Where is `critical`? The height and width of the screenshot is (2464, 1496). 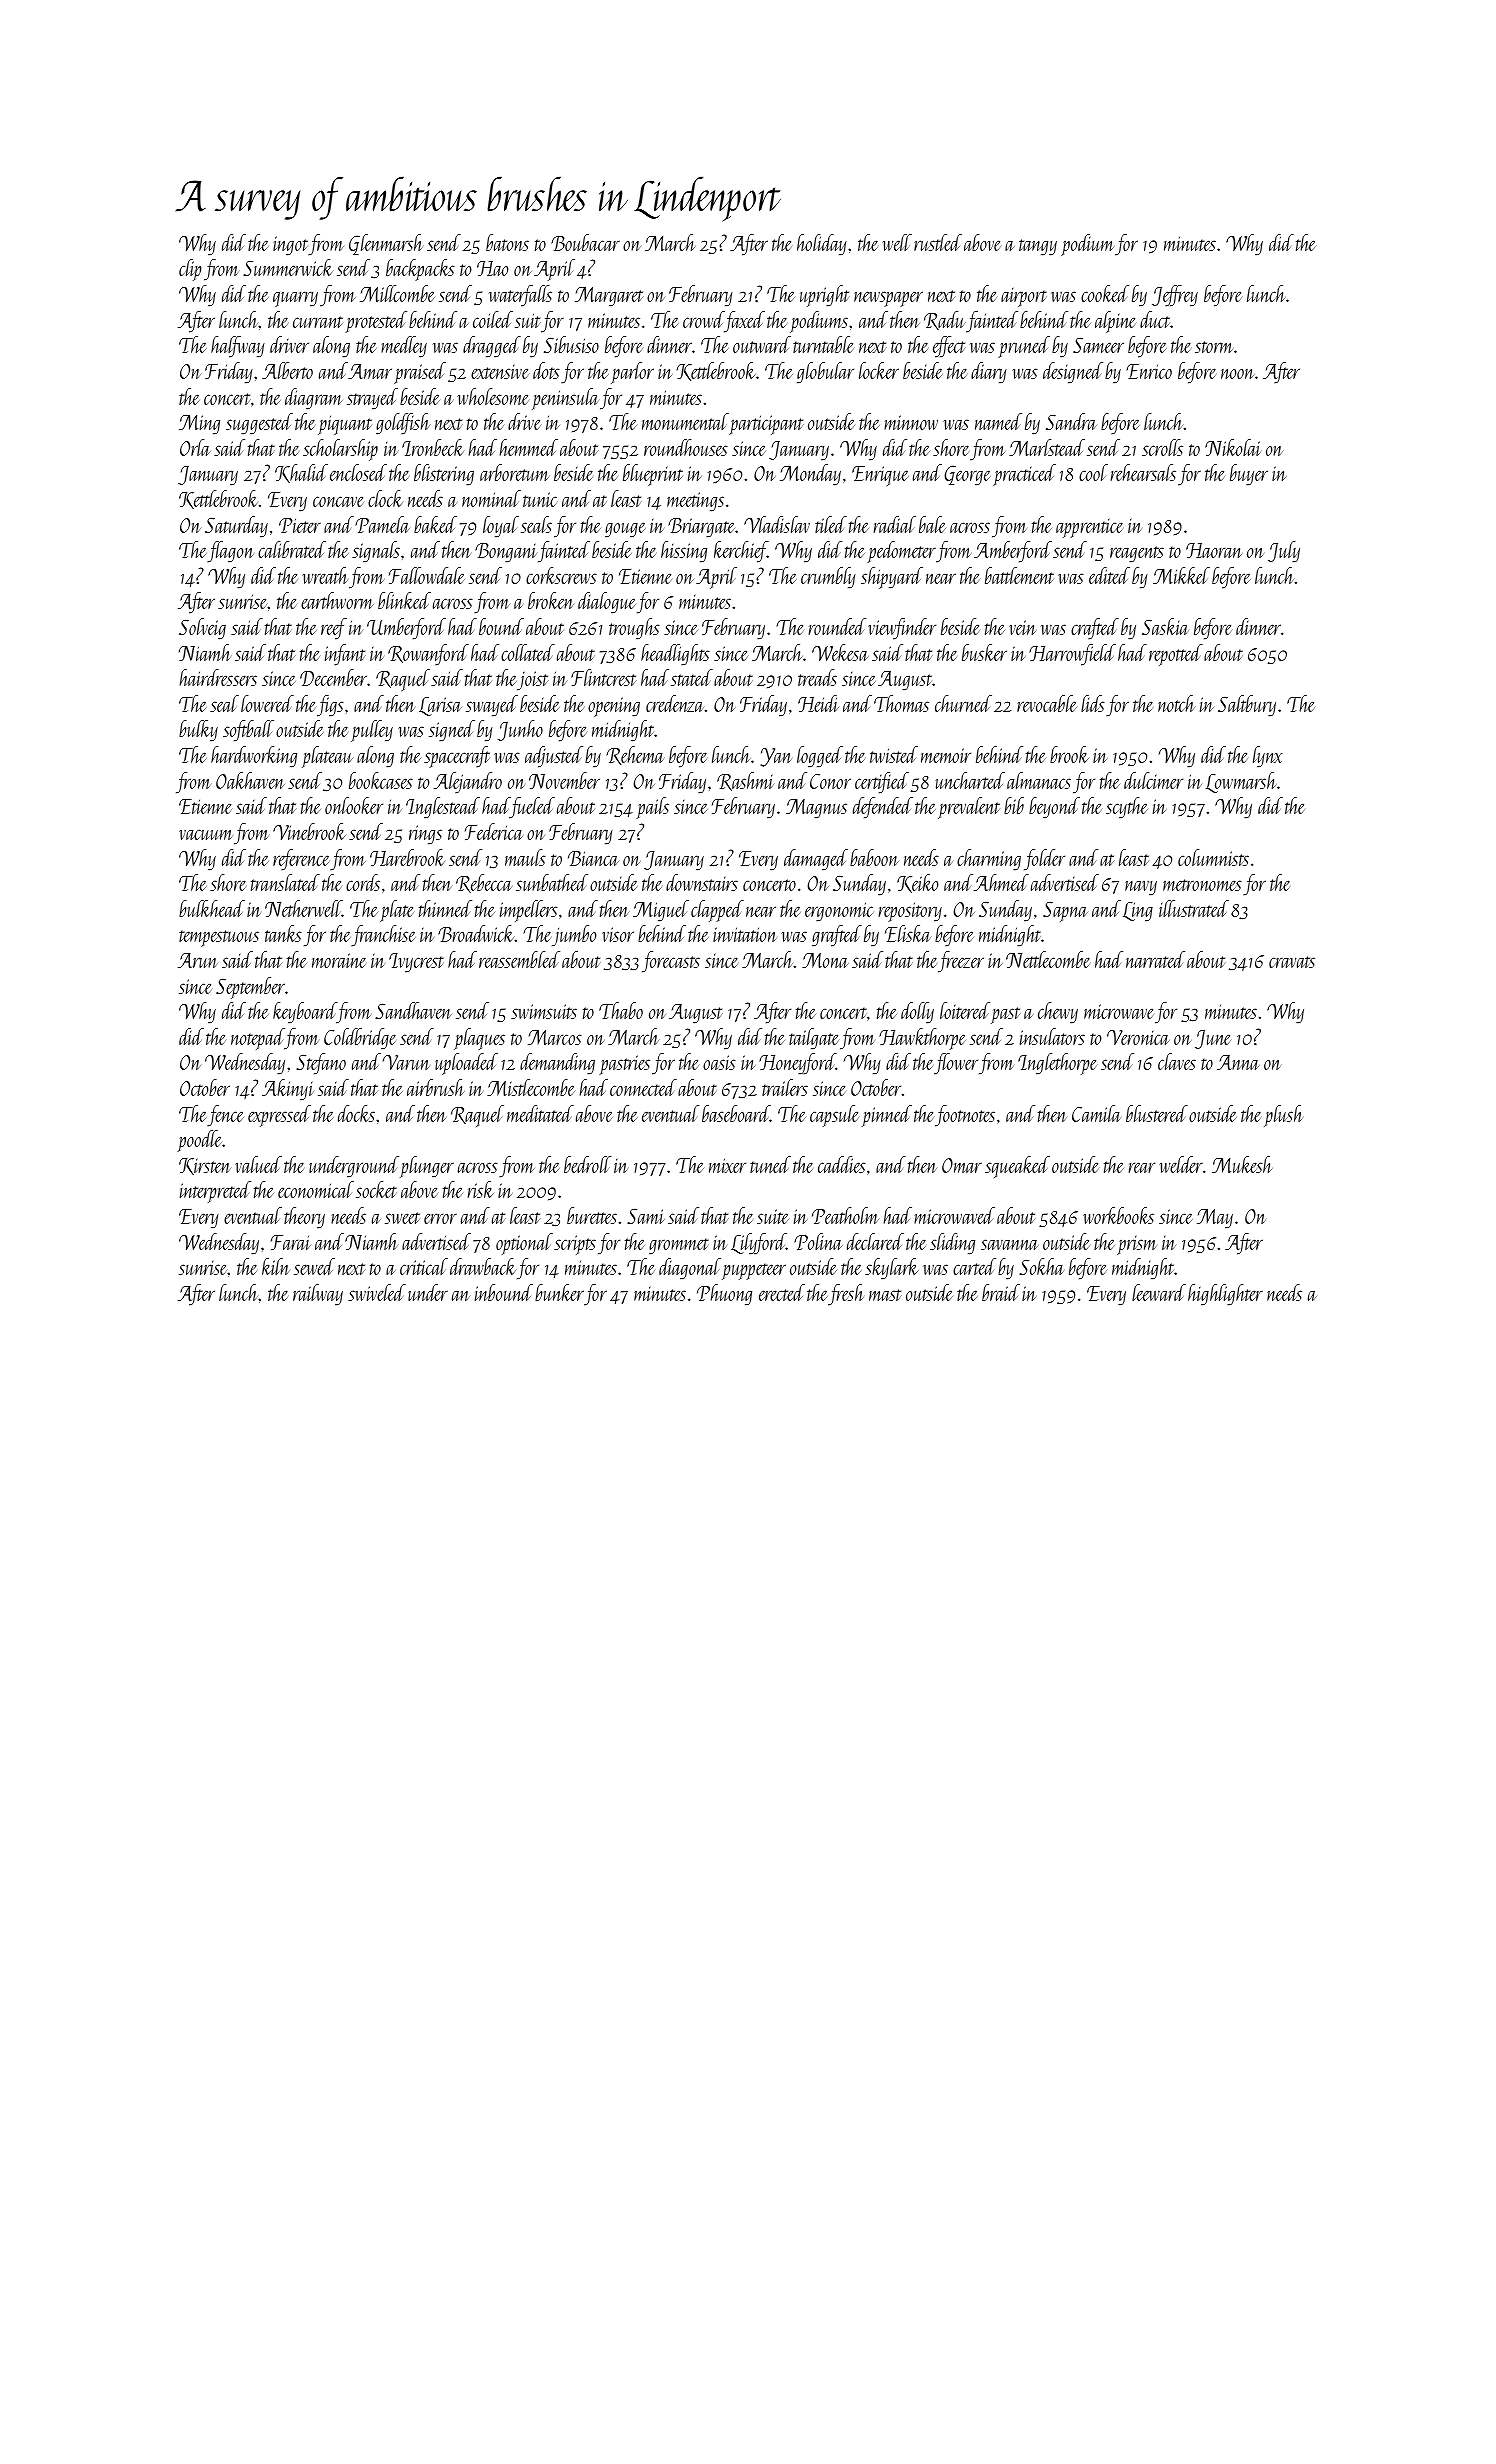
critical is located at coordinates (424, 1266).
